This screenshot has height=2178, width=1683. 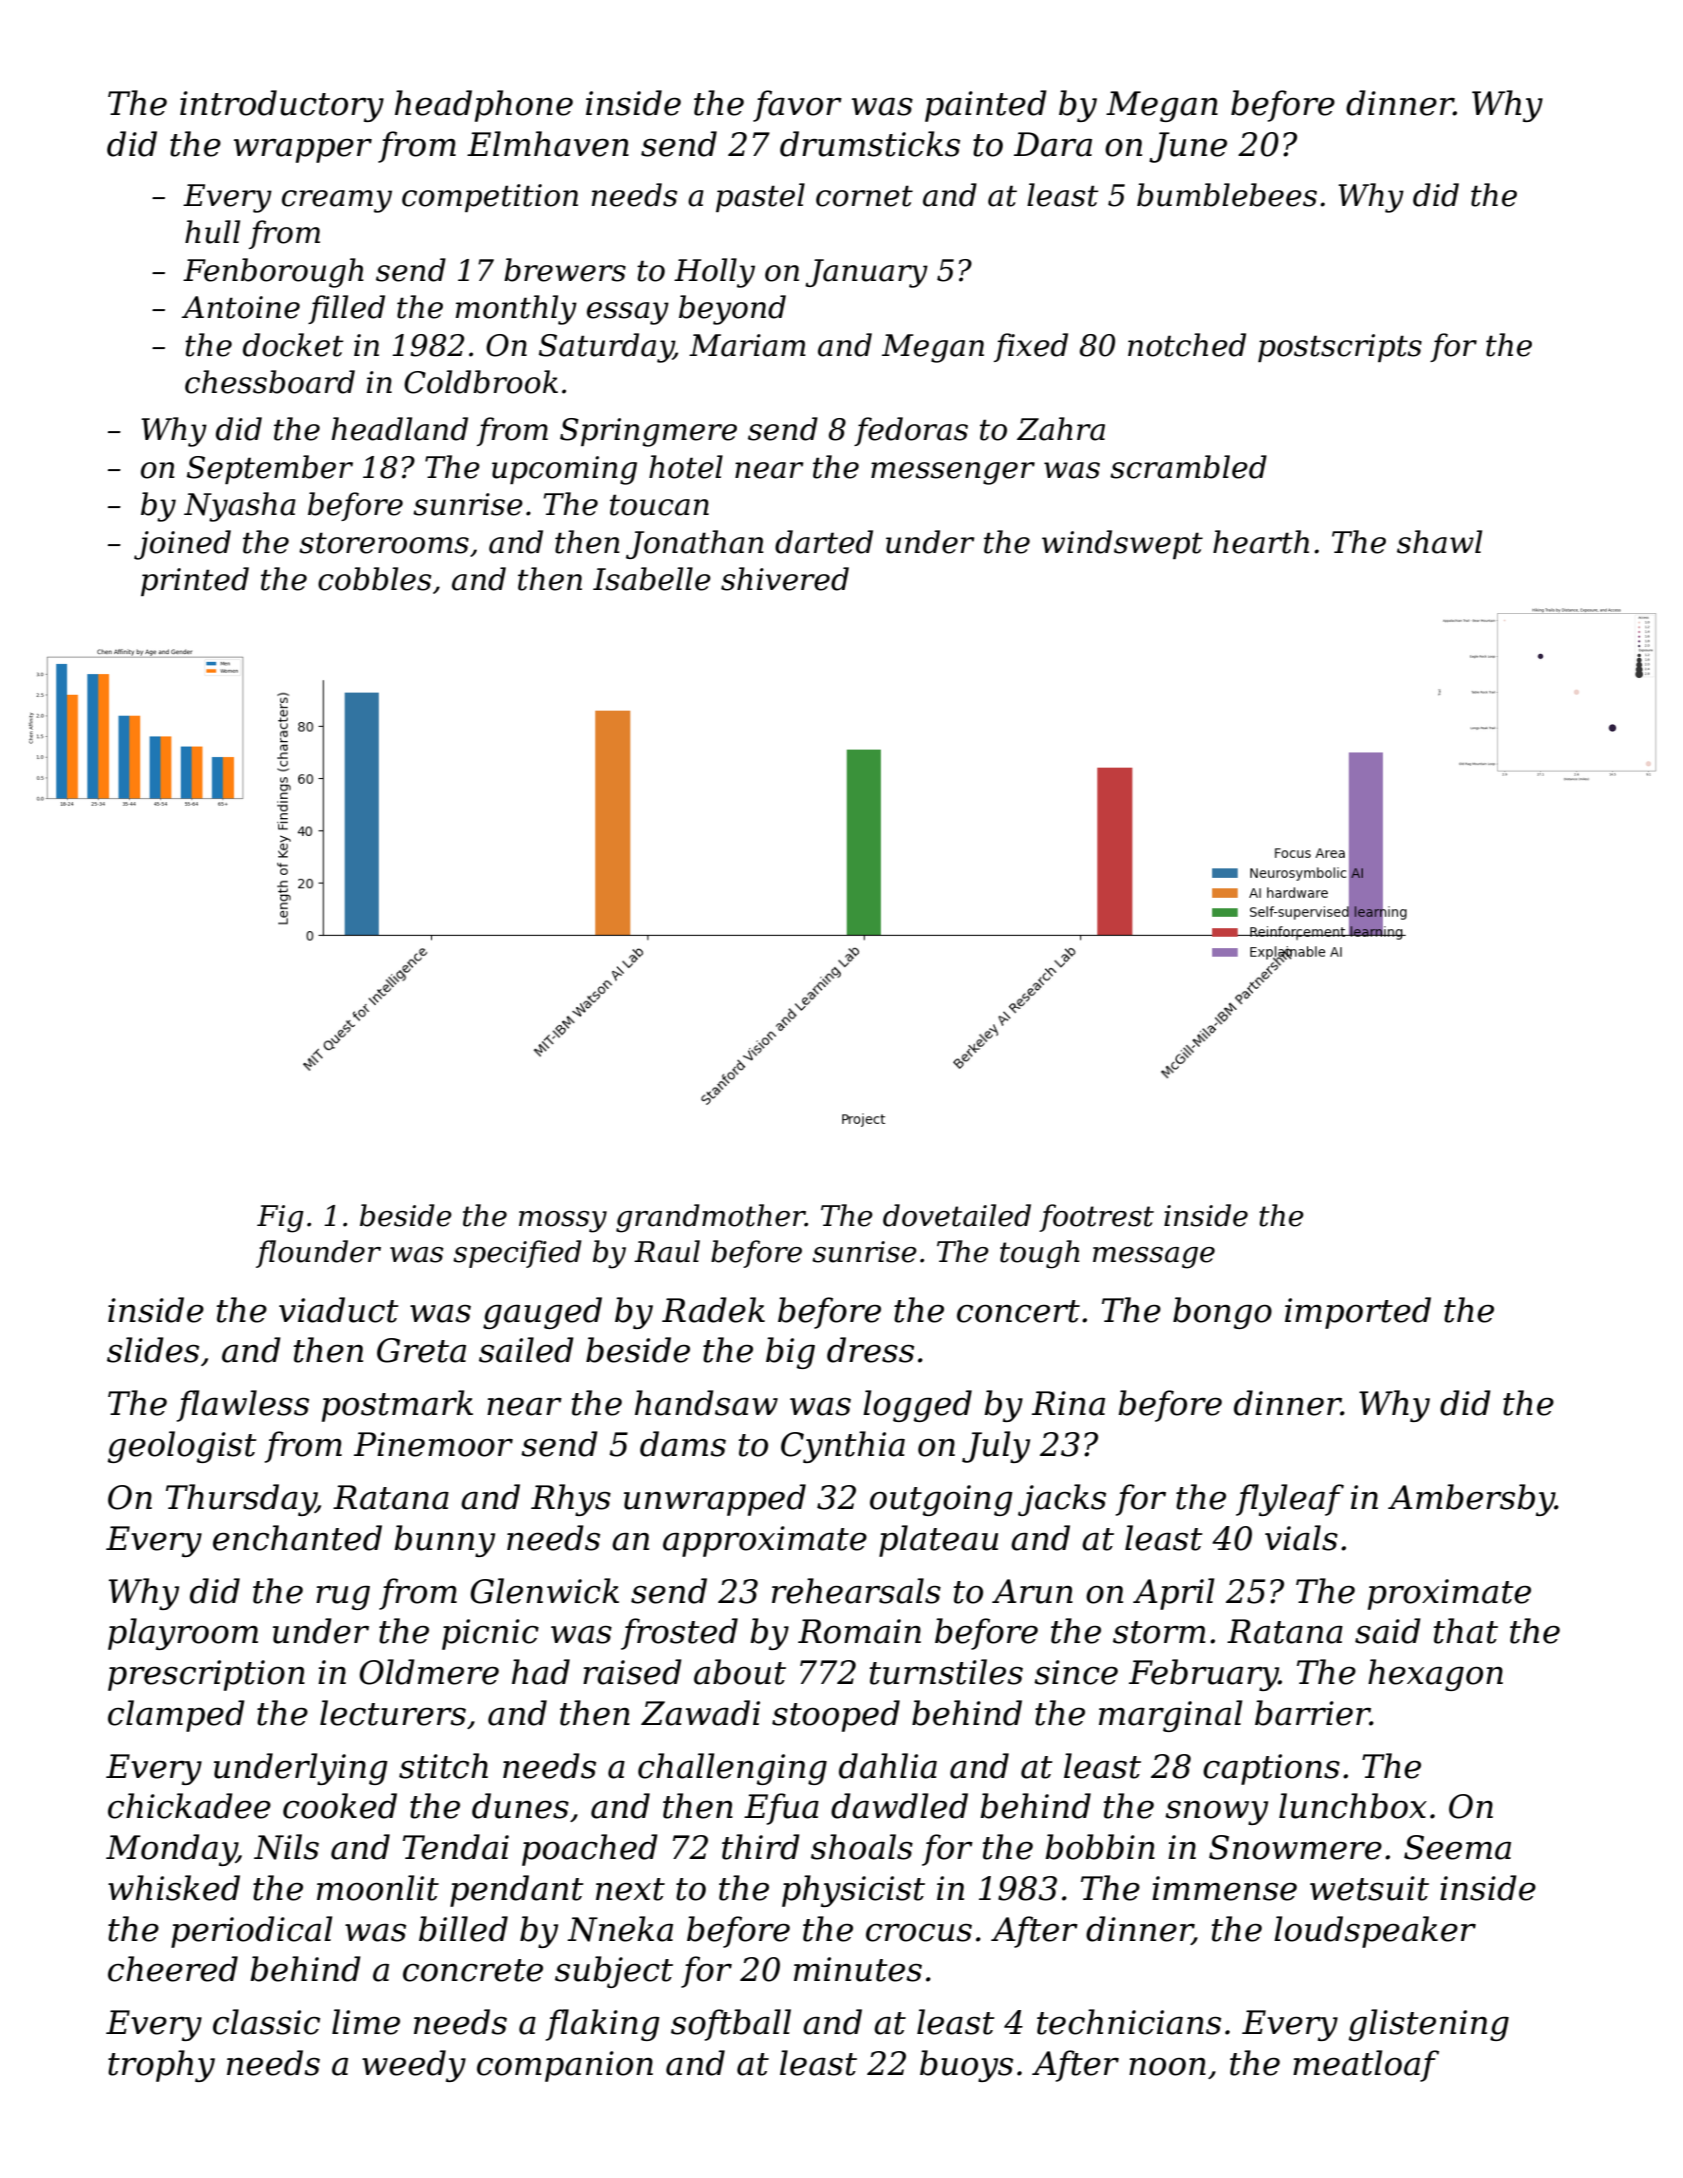 What do you see at coordinates (337, 201) in the screenshot?
I see `creamy` at bounding box center [337, 201].
